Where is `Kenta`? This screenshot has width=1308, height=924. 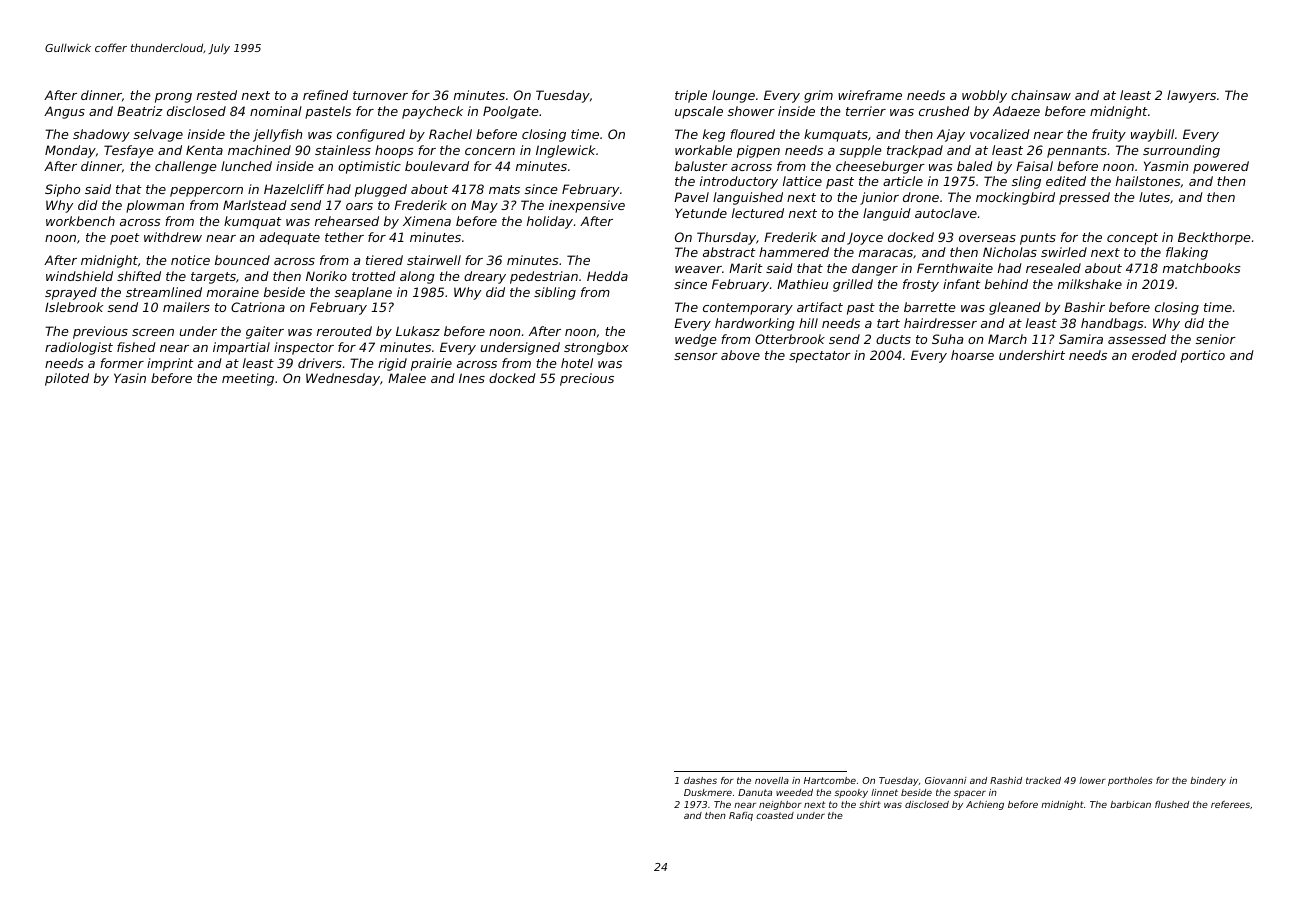
Kenta is located at coordinates (204, 150).
